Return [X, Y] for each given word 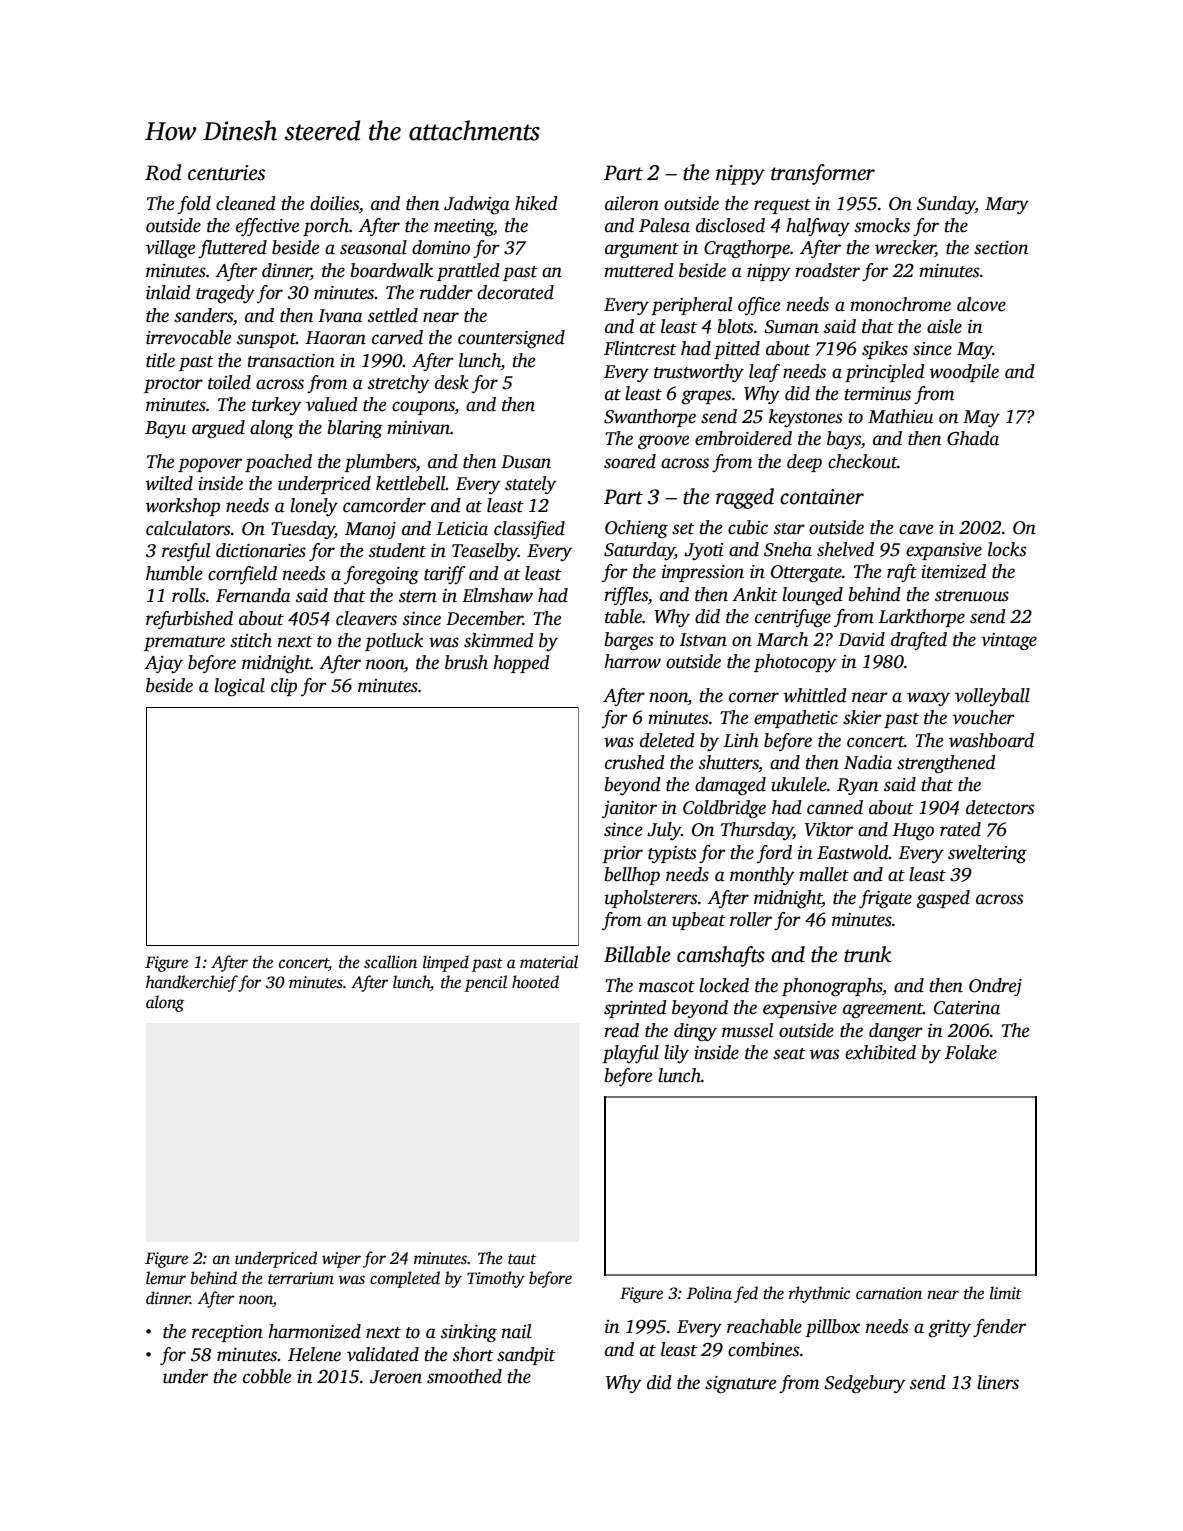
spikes [885, 350]
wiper [341, 1260]
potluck [394, 642]
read [621, 1030]
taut [522, 1259]
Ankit [755, 594]
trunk [867, 954]
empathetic [796, 719]
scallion [390, 962]
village [170, 249]
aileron [632, 203]
